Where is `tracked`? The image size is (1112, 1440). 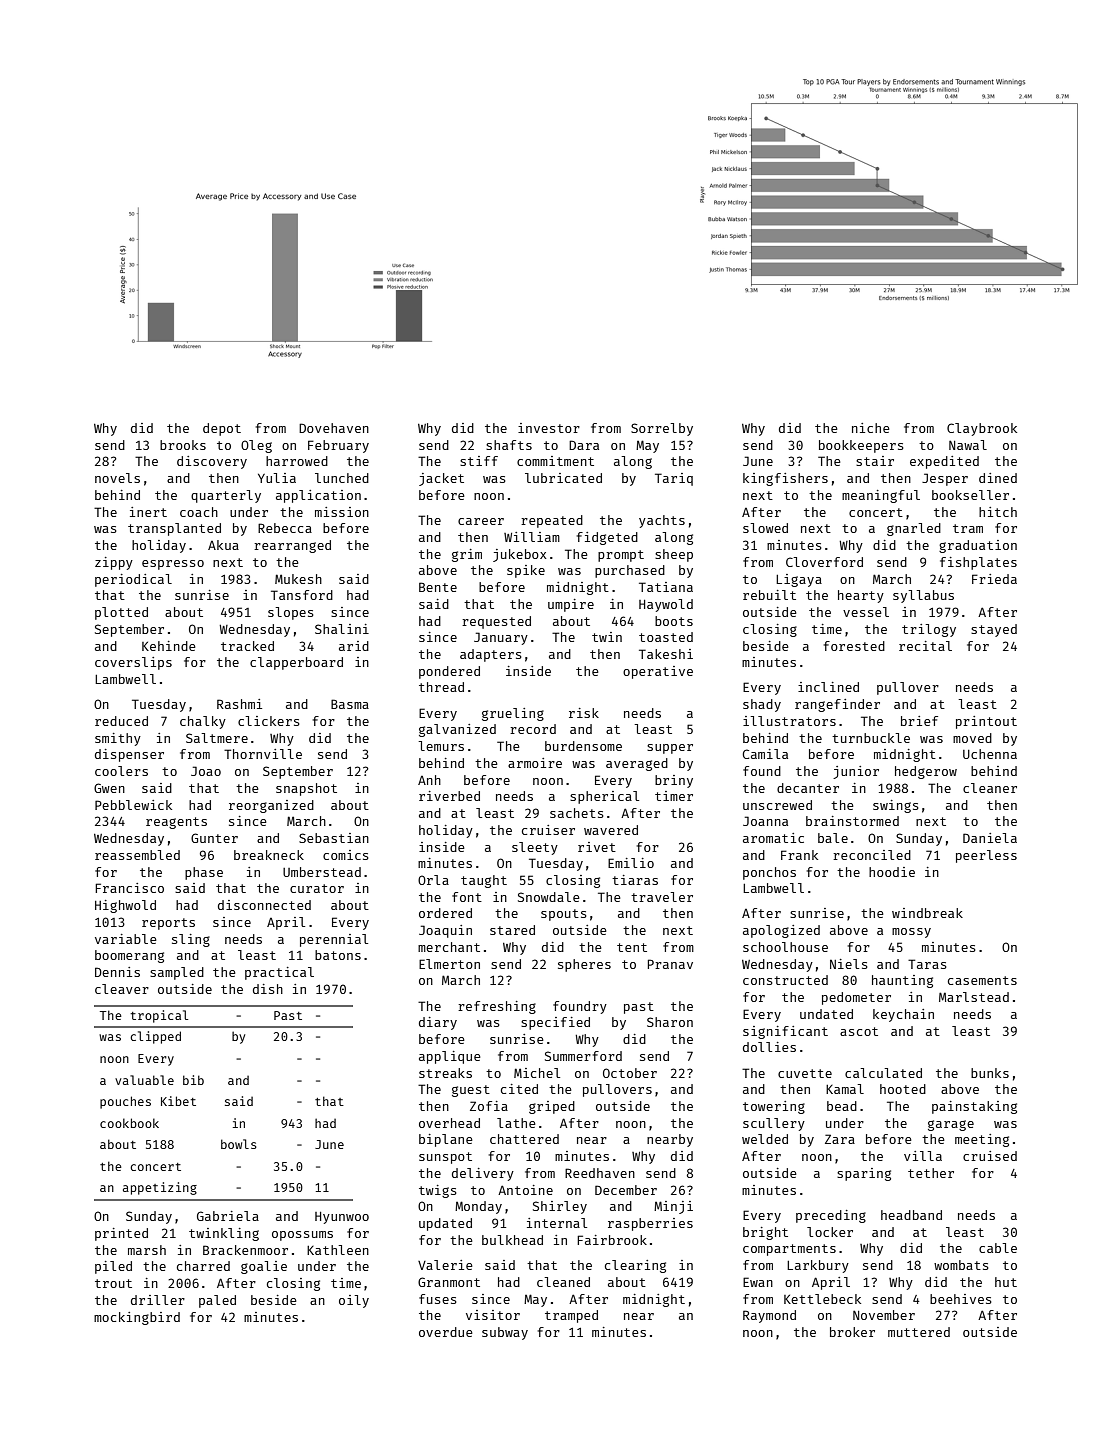
tracked is located at coordinates (247, 646).
